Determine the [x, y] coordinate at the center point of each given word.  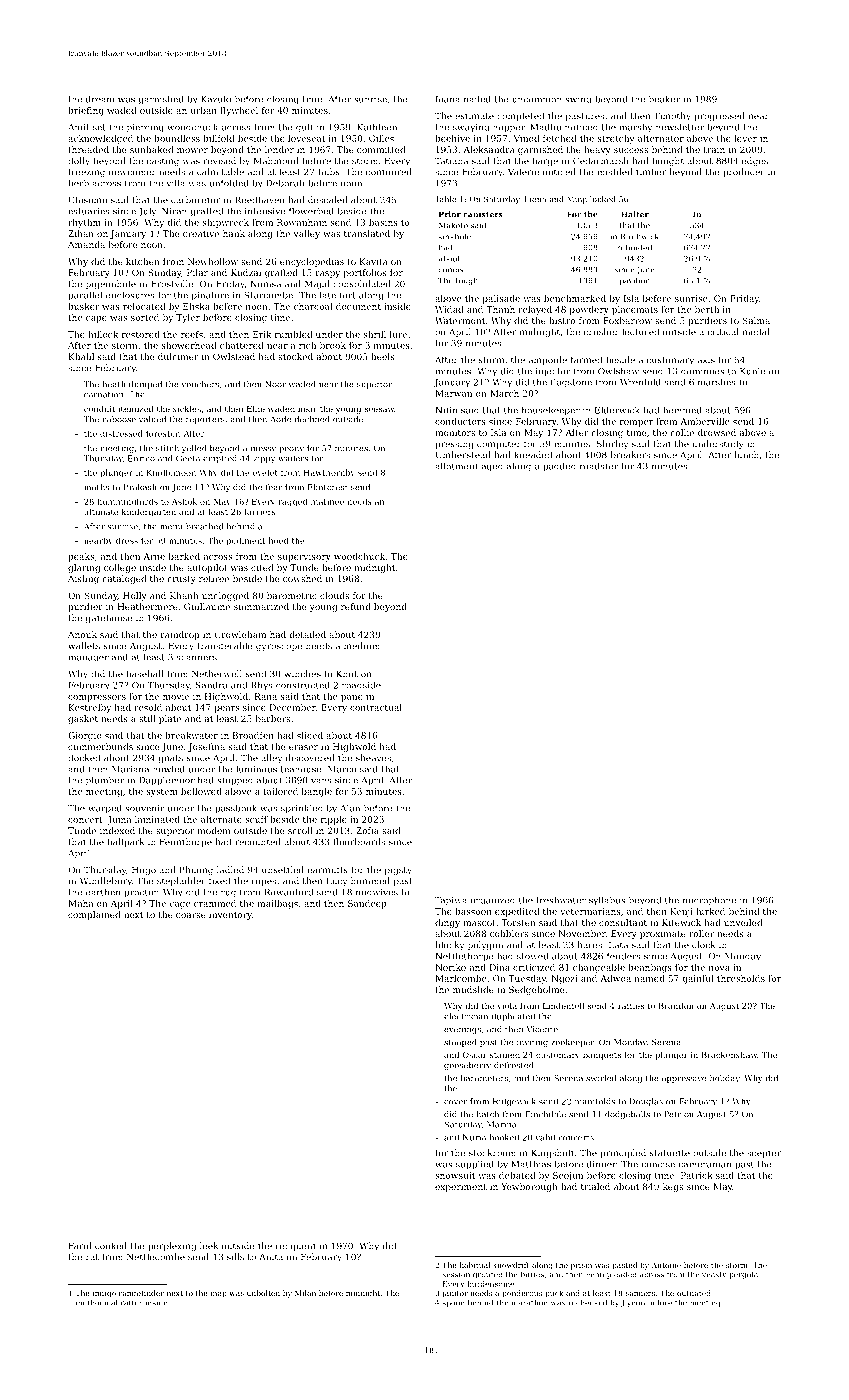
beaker [664, 99]
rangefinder [141, 1294]
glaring [84, 568]
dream [100, 99]
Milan [305, 1293]
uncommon [537, 100]
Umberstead [463, 455]
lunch [746, 455]
